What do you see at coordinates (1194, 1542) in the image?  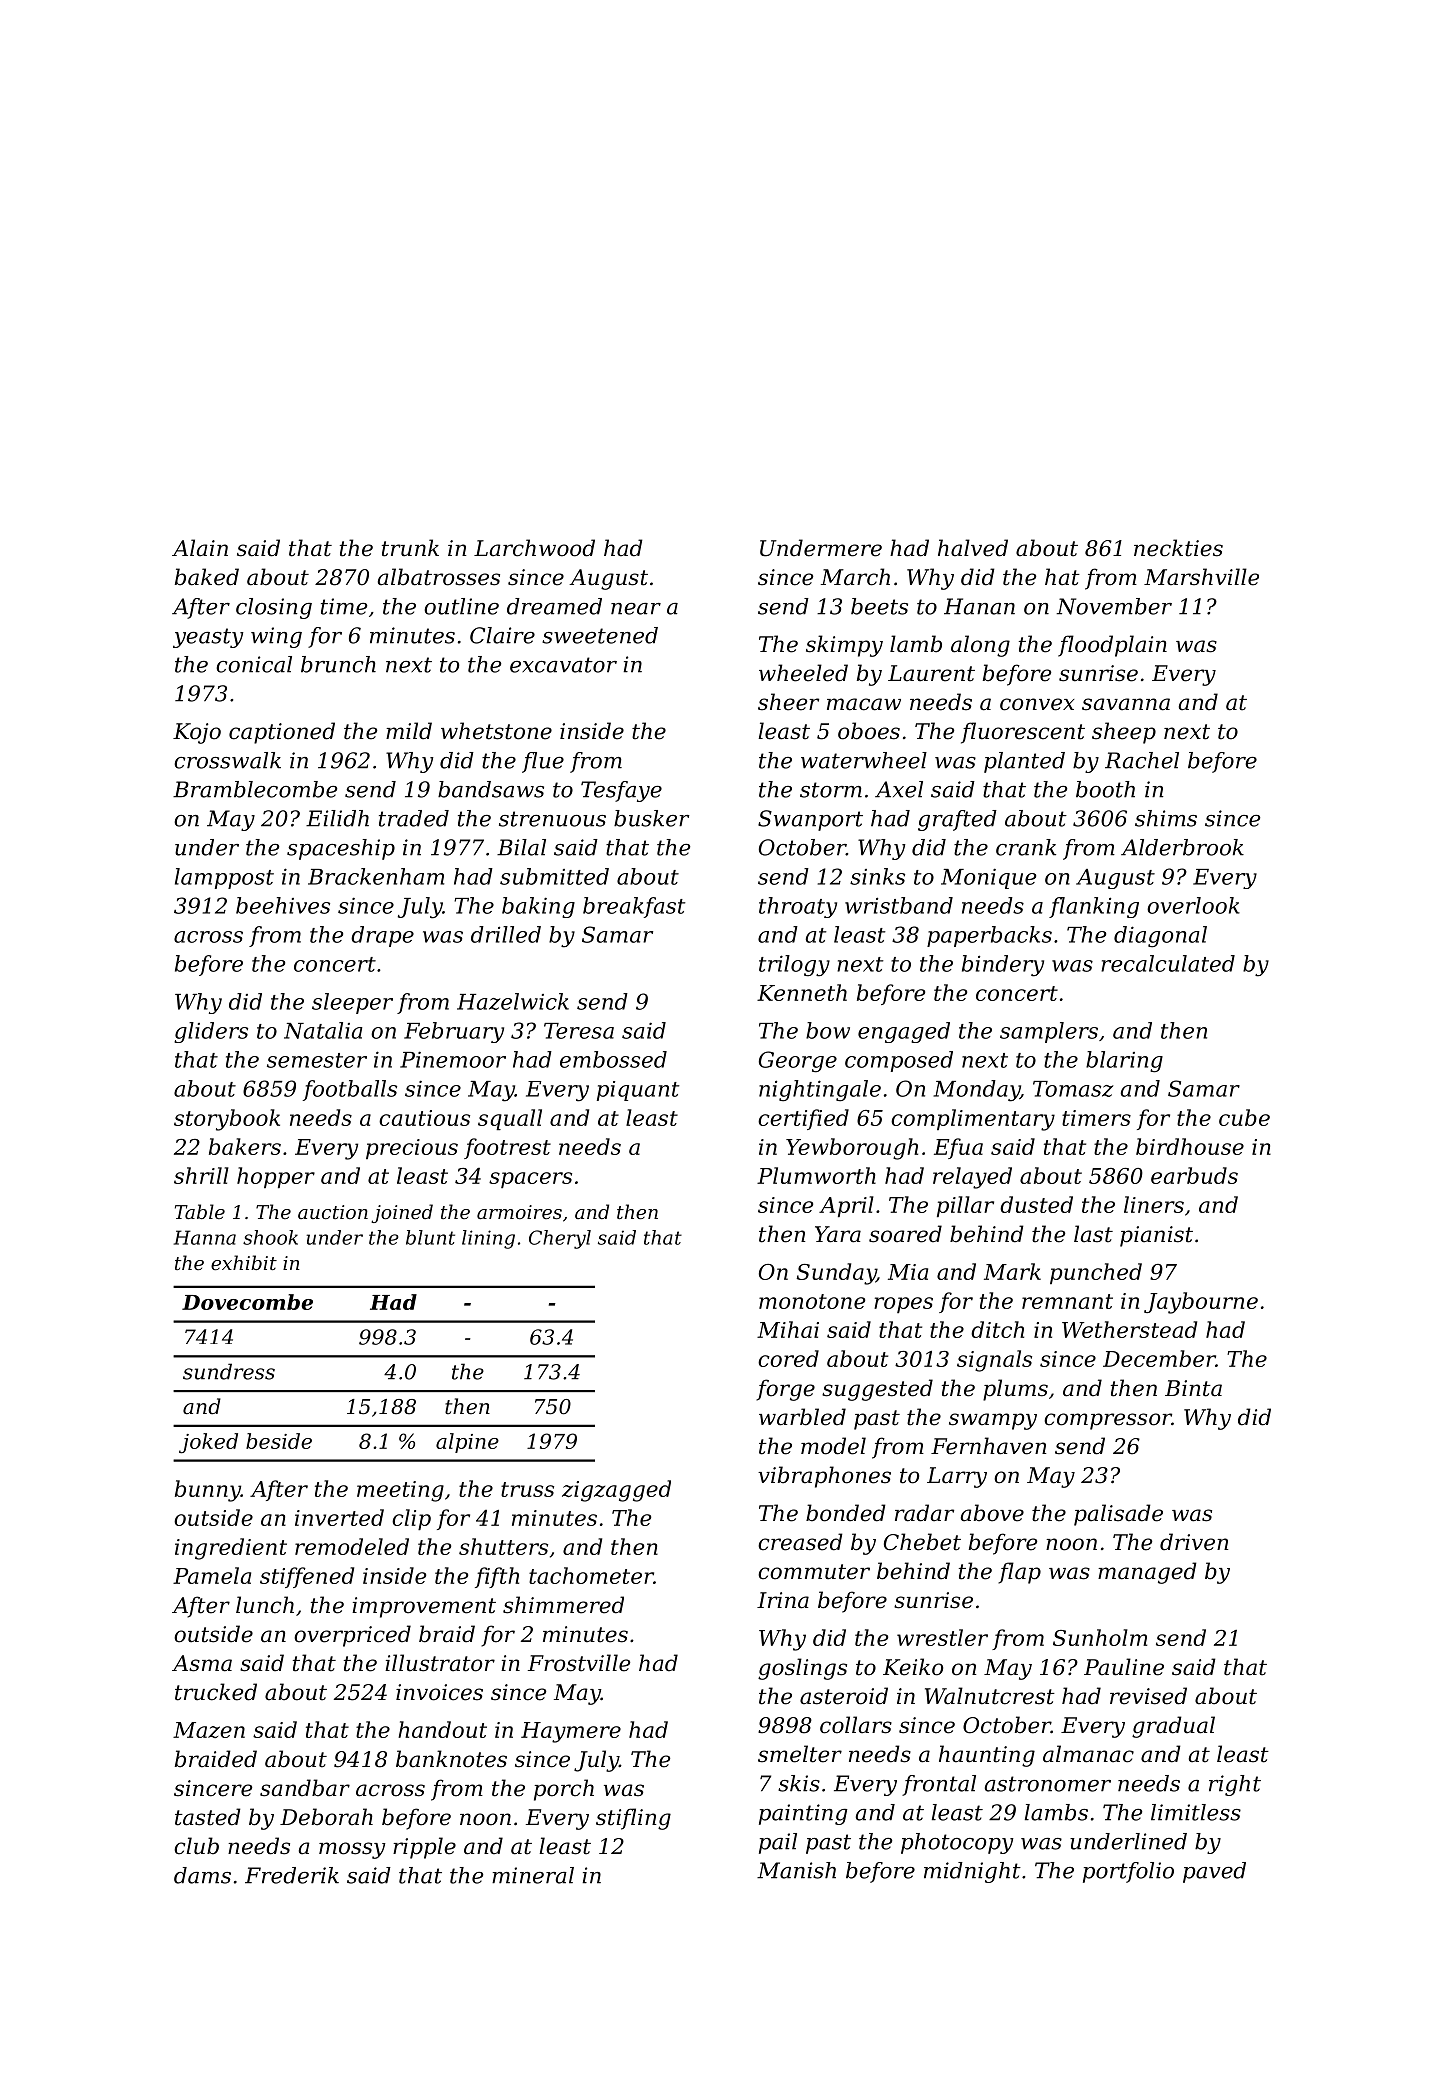 I see `driven` at bounding box center [1194, 1542].
